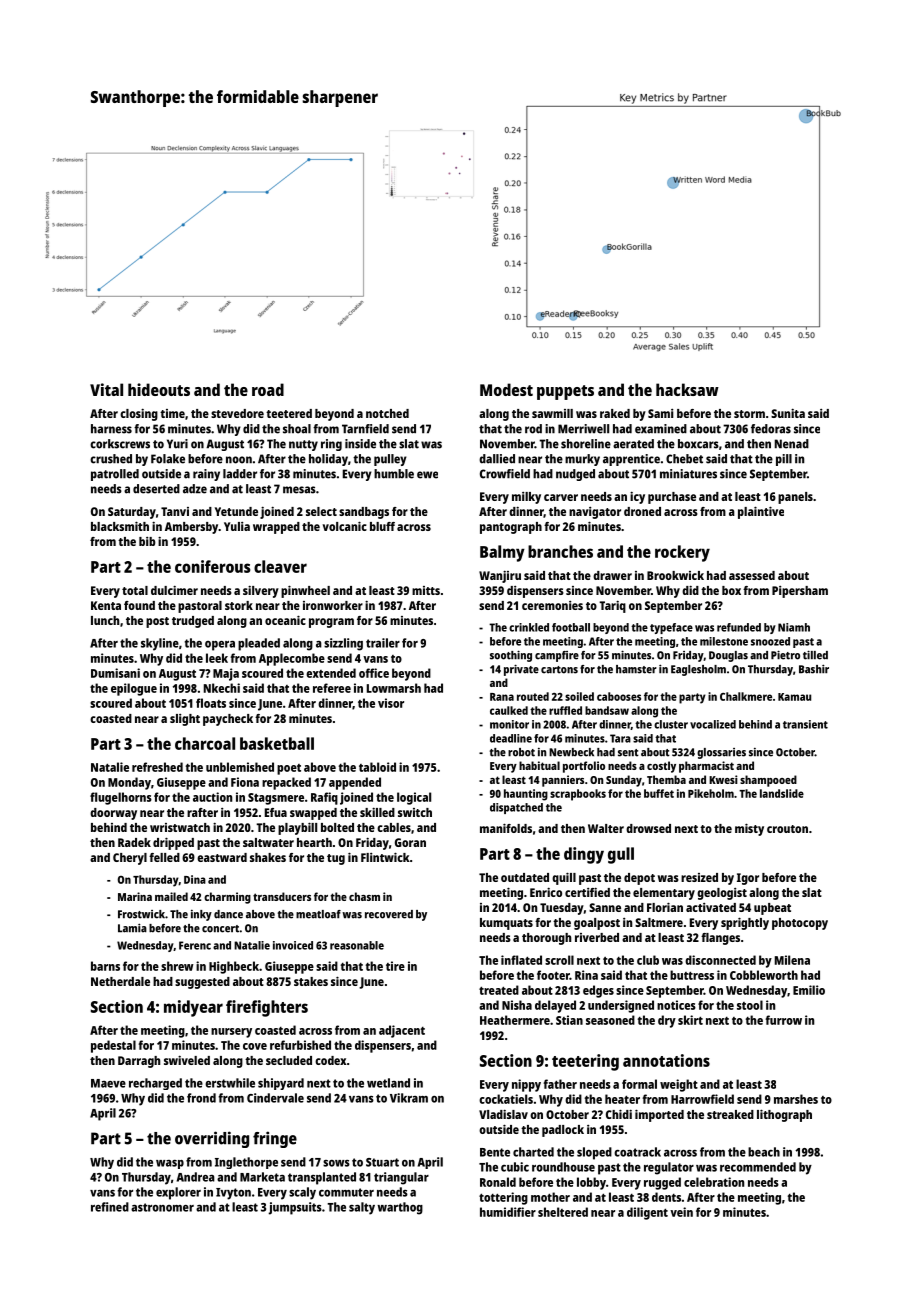 The image size is (924, 1308). What do you see at coordinates (805, 724) in the page?
I see `transient` at bounding box center [805, 724].
